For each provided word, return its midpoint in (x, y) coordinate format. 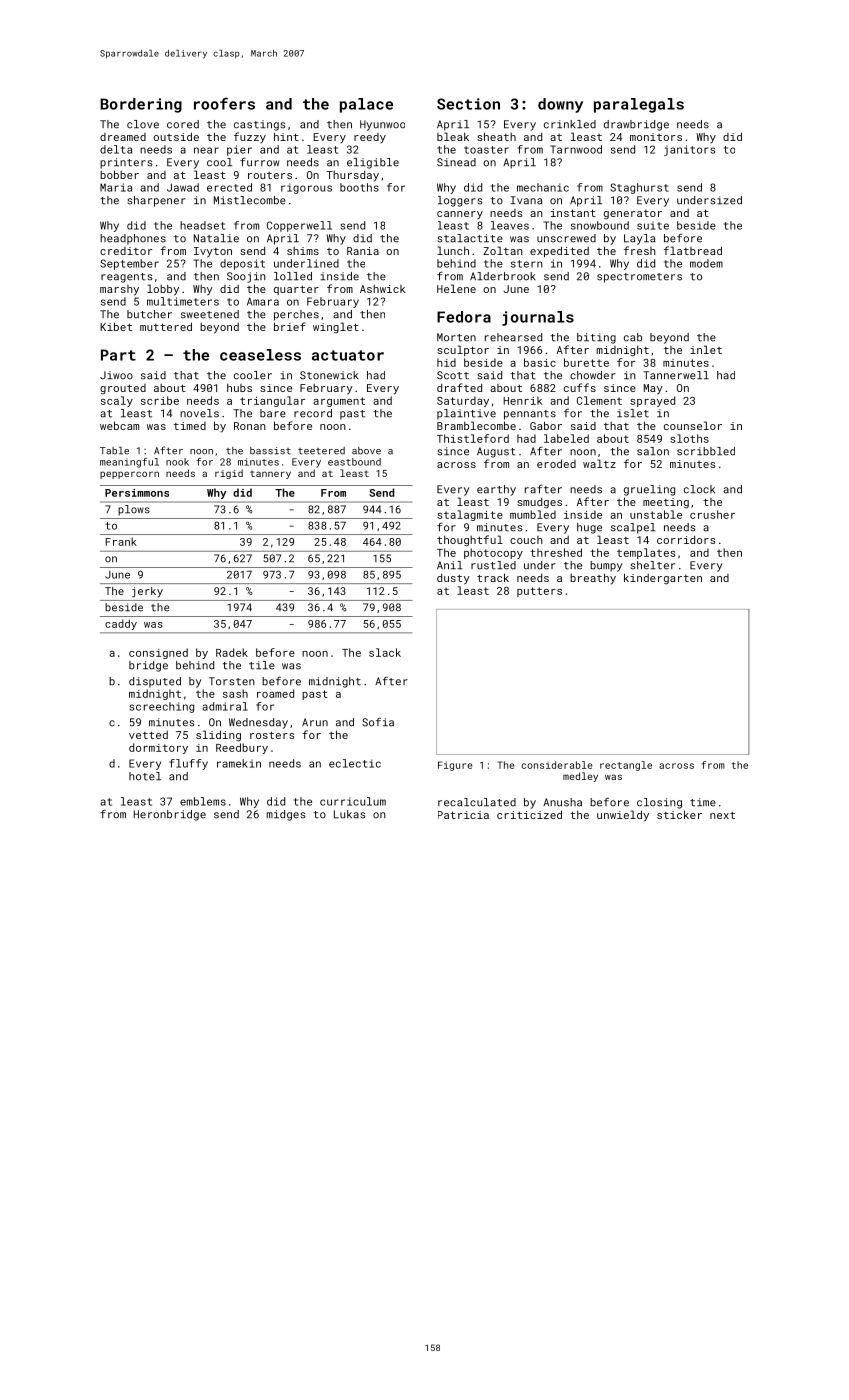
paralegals (639, 105)
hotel (145, 776)
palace (366, 105)
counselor (693, 425)
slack (385, 652)
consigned (158, 653)
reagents (127, 278)
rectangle (626, 766)
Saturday (463, 401)
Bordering (141, 105)
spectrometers (639, 278)
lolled (293, 276)
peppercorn (129, 475)
